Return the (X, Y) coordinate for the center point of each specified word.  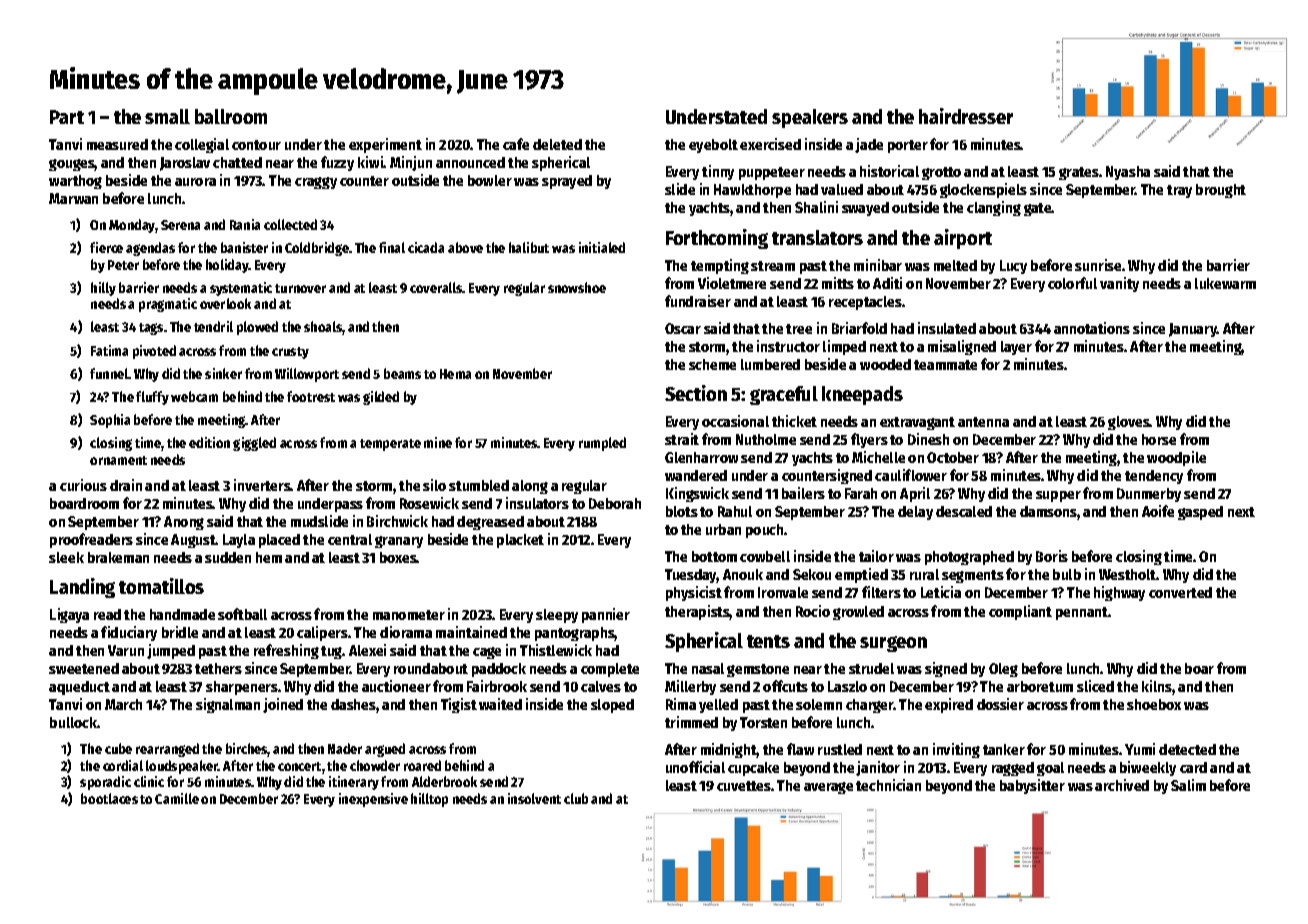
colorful (1072, 283)
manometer (409, 615)
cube (118, 748)
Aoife (1158, 511)
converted (1180, 592)
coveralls (436, 287)
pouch (764, 531)
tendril (213, 326)
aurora (195, 182)
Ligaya (69, 615)
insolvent (534, 798)
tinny (718, 172)
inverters (262, 485)
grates (1079, 173)
